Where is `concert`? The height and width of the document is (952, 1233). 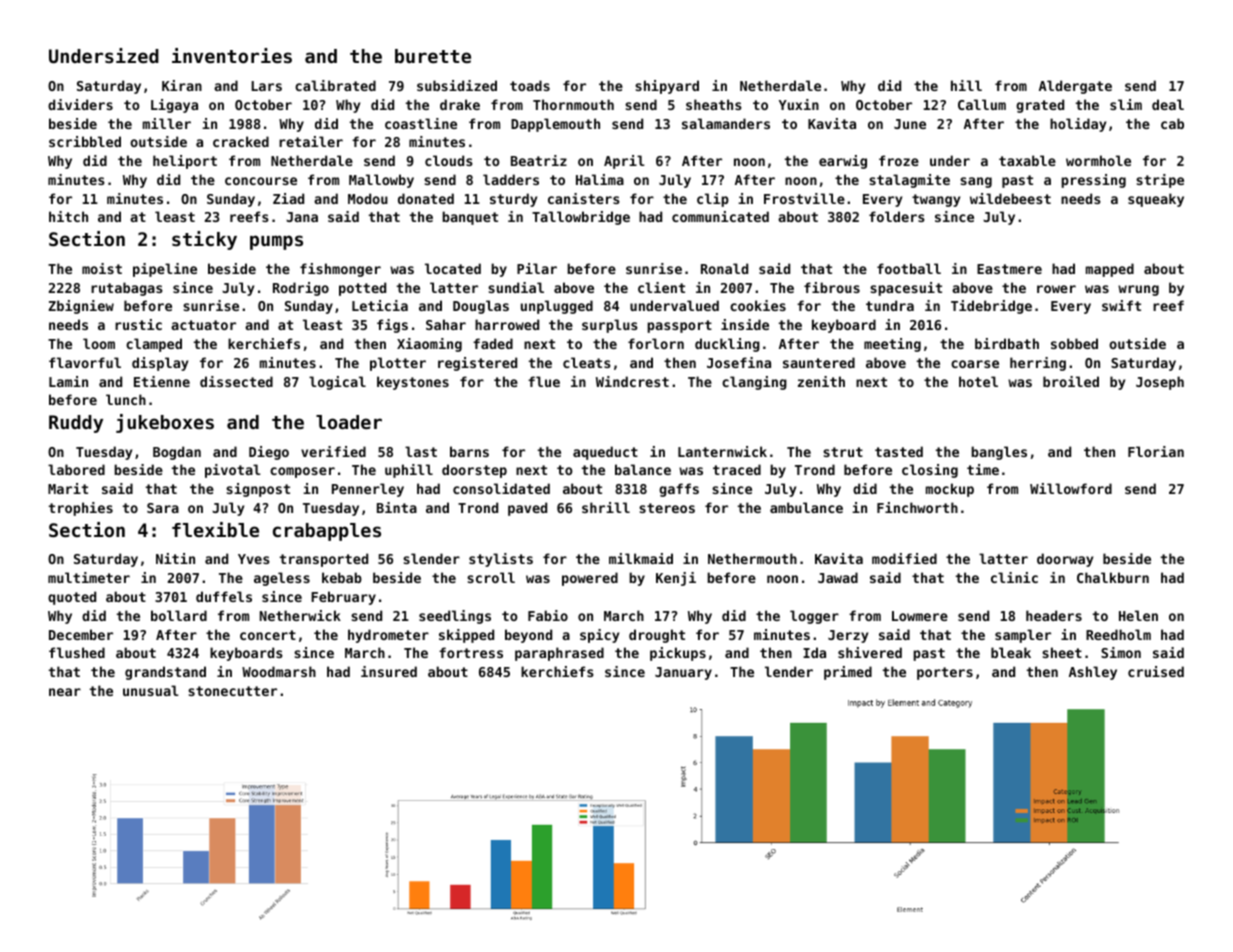 concert is located at coordinates (268, 635).
